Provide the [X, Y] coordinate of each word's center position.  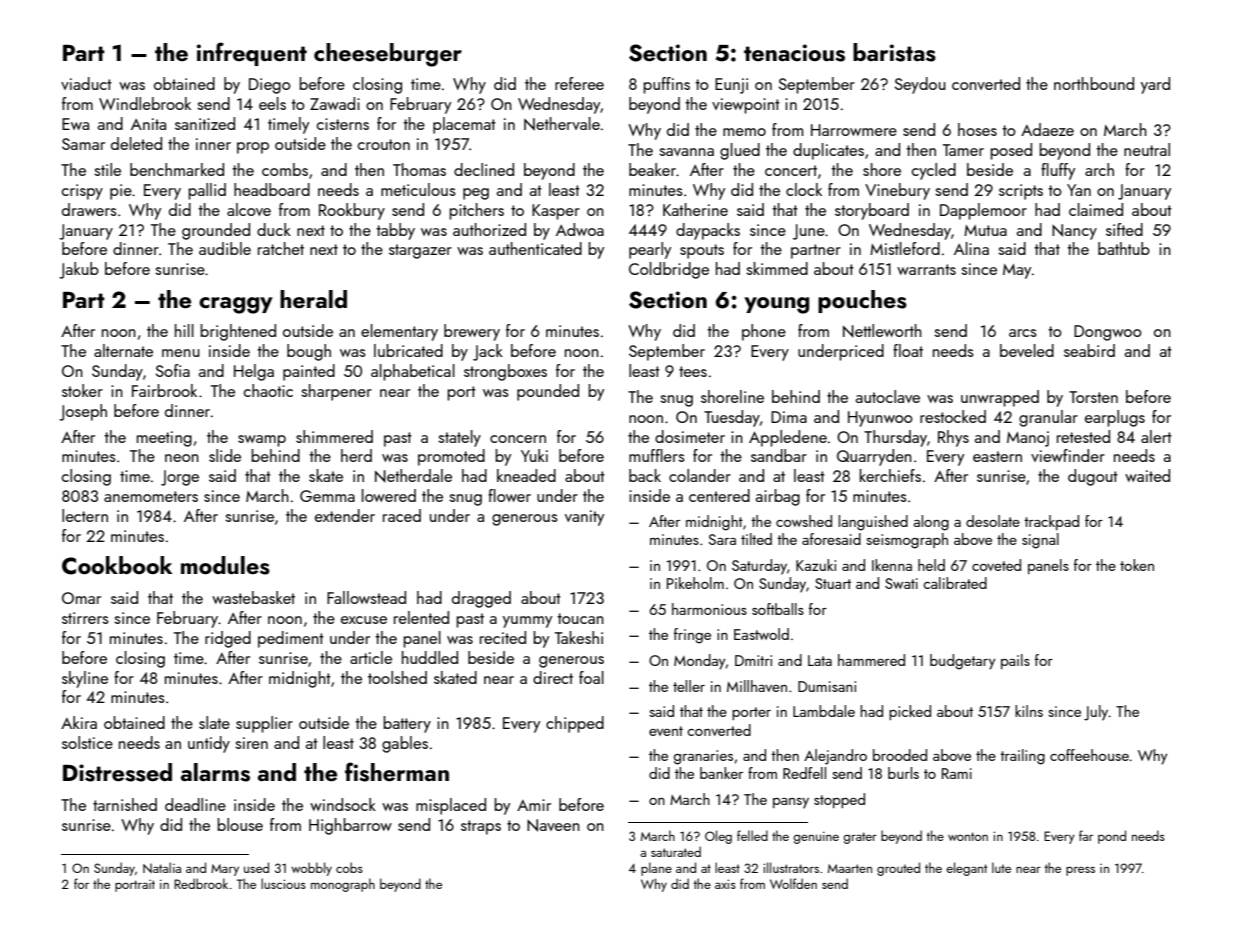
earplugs [1115, 418]
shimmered [334, 436]
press [1080, 871]
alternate [123, 350]
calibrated [955, 583]
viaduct [86, 83]
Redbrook [201, 883]
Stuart [833, 583]
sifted [1124, 229]
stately [459, 438]
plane [656, 869]
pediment [291, 639]
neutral [1147, 149]
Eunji [731, 86]
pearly [650, 250]
